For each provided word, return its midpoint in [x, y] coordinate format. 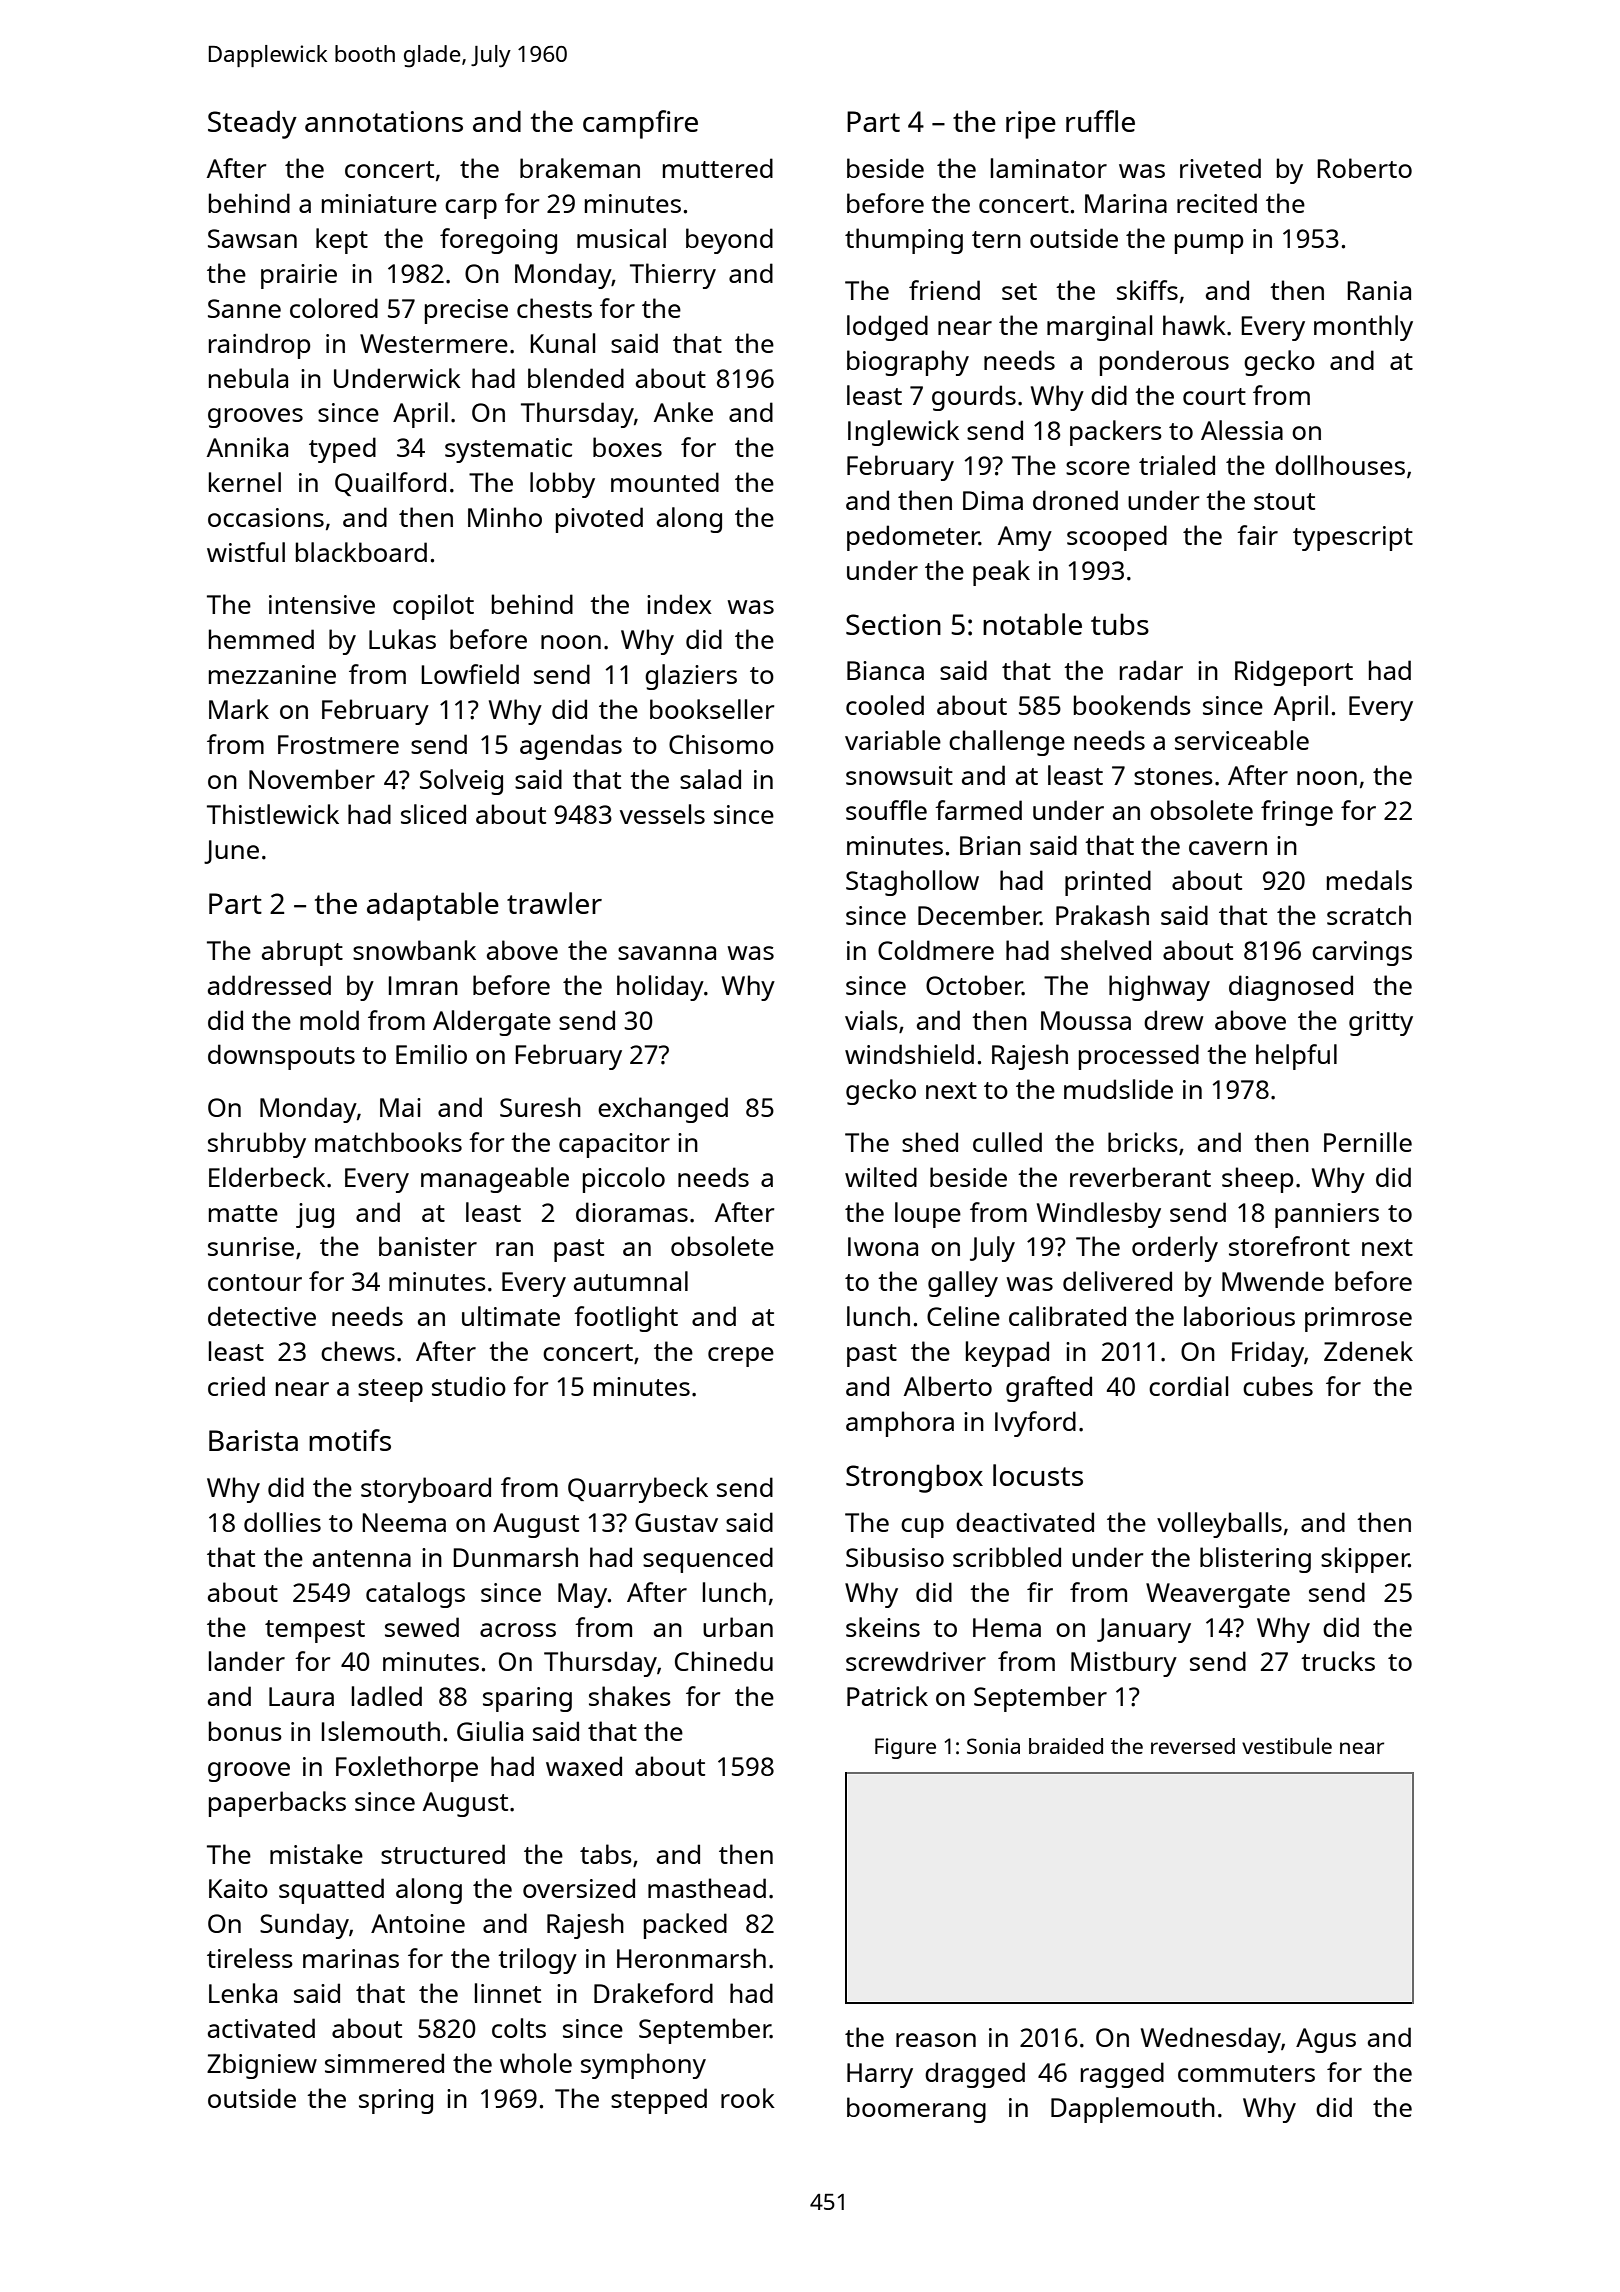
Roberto [1364, 168]
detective [262, 1316]
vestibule [1287, 1745]
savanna [667, 953]
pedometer [913, 538]
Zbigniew [262, 2066]
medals [1369, 880]
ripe [1031, 125]
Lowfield [470, 674]
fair [1257, 535]
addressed [269, 985]
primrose [1358, 1319]
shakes [630, 1696]
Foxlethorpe [407, 1769]
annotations [384, 121]
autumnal [631, 1281]
